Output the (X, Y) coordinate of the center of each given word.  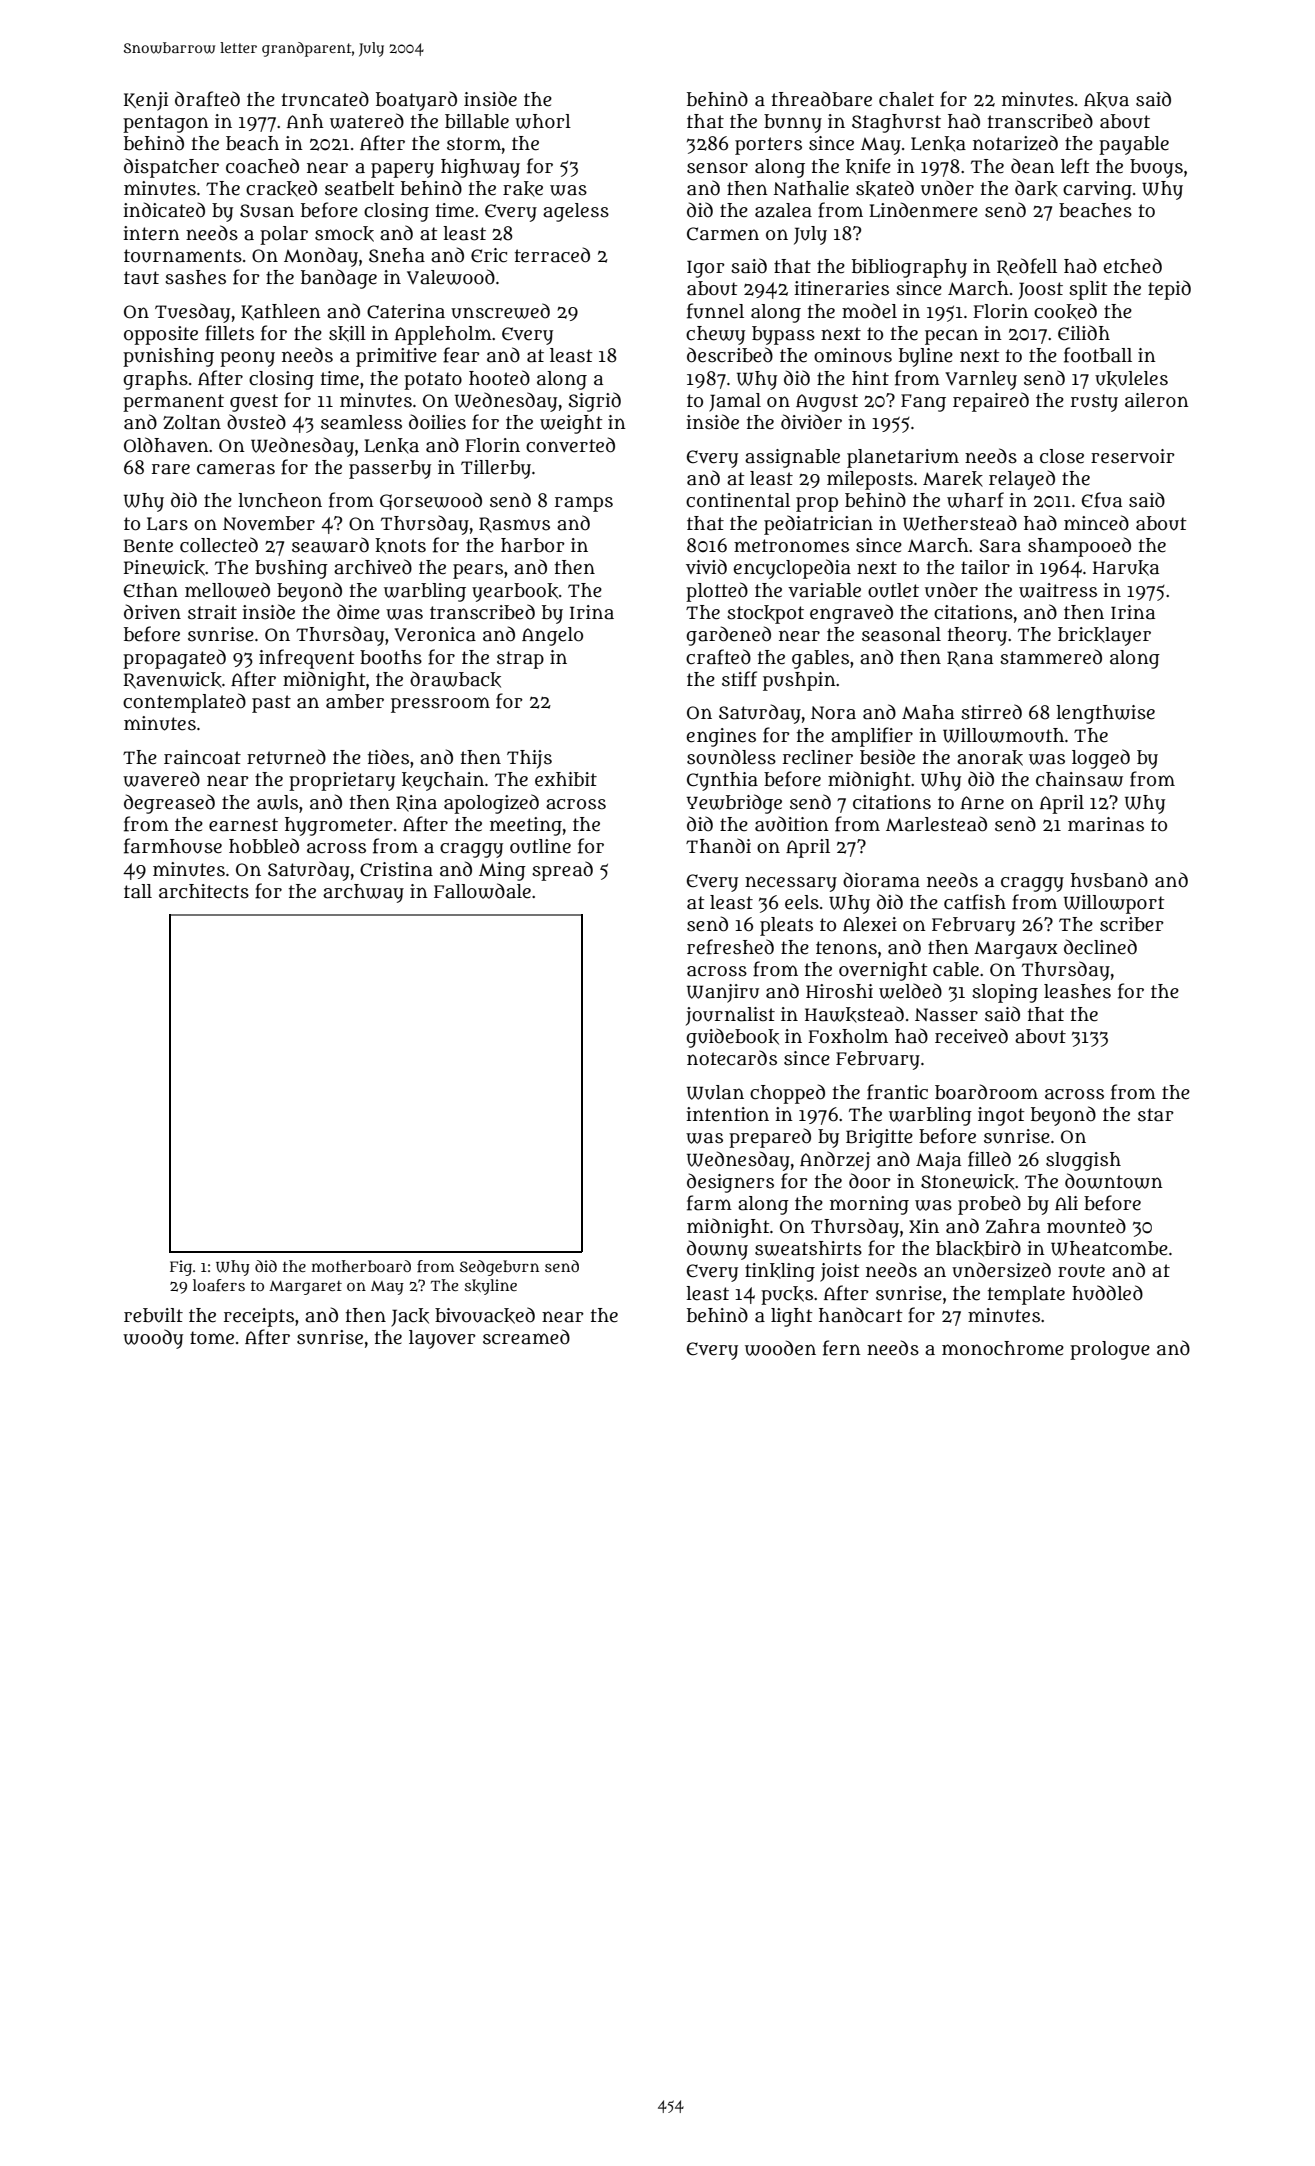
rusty (1094, 403)
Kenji (146, 101)
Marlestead (936, 824)
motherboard (361, 1266)
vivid (706, 566)
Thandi (718, 846)
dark (1036, 188)
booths (391, 657)
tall (138, 891)
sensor (717, 168)
